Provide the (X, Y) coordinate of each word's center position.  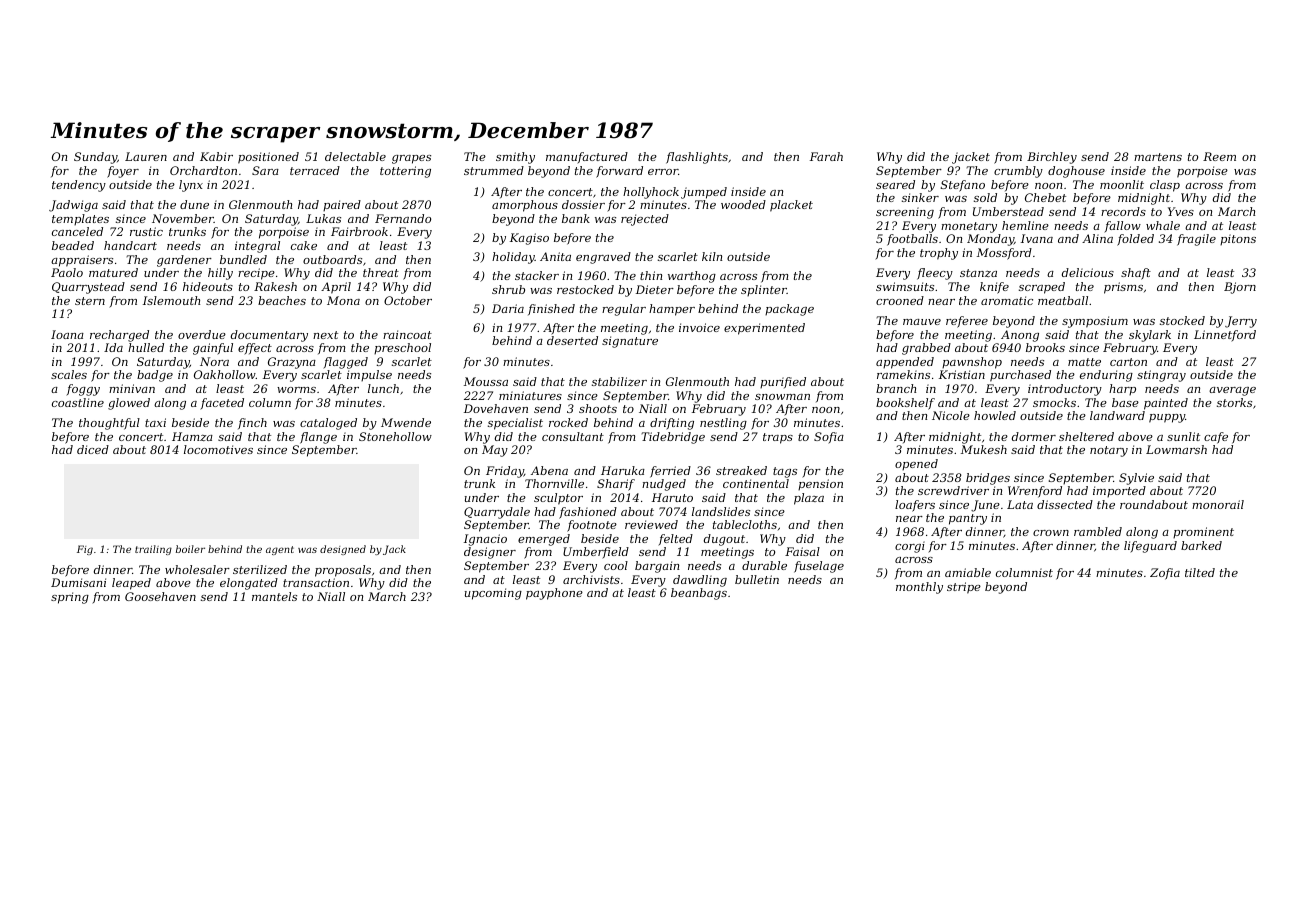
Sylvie (1136, 479)
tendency (79, 186)
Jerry (1241, 322)
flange (318, 438)
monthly (919, 588)
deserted (572, 340)
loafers (915, 506)
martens (1158, 157)
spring (70, 598)
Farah (826, 156)
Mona (343, 300)
